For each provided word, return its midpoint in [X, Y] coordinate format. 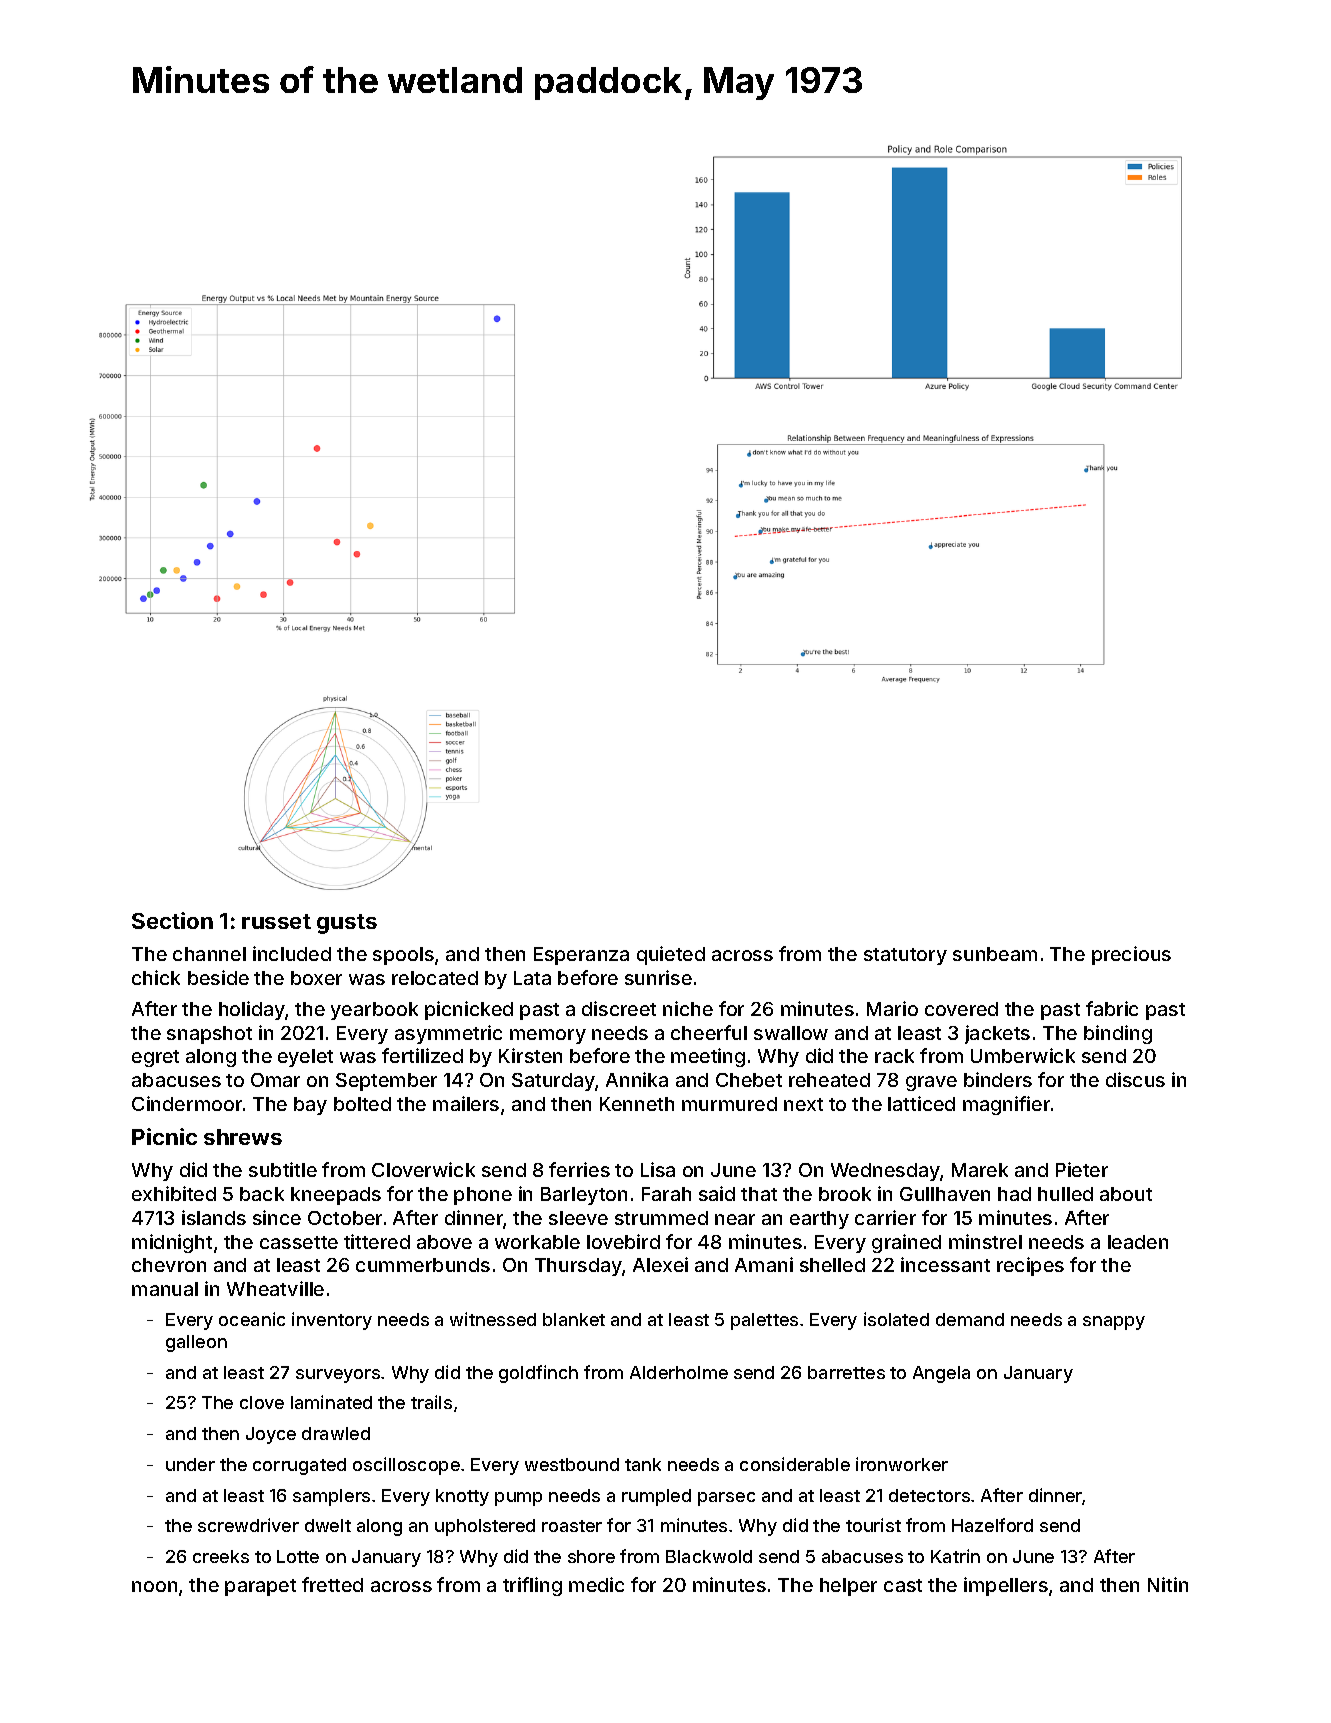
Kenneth [637, 1104]
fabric [1112, 1008]
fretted [332, 1584]
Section [172, 920]
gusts [347, 924]
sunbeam [995, 954]
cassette [299, 1242]
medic [596, 1584]
